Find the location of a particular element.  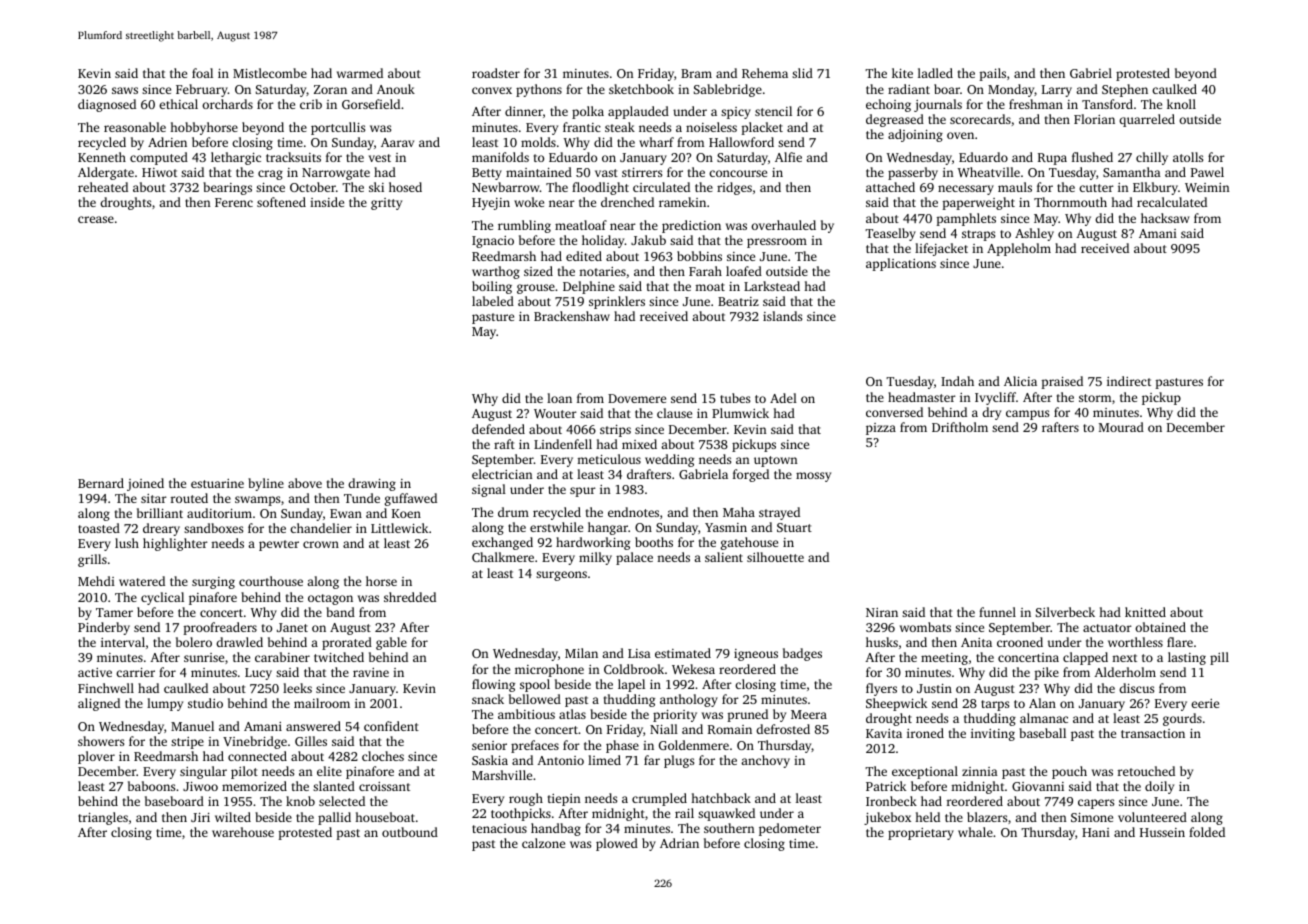

ladled is located at coordinates (935, 73).
